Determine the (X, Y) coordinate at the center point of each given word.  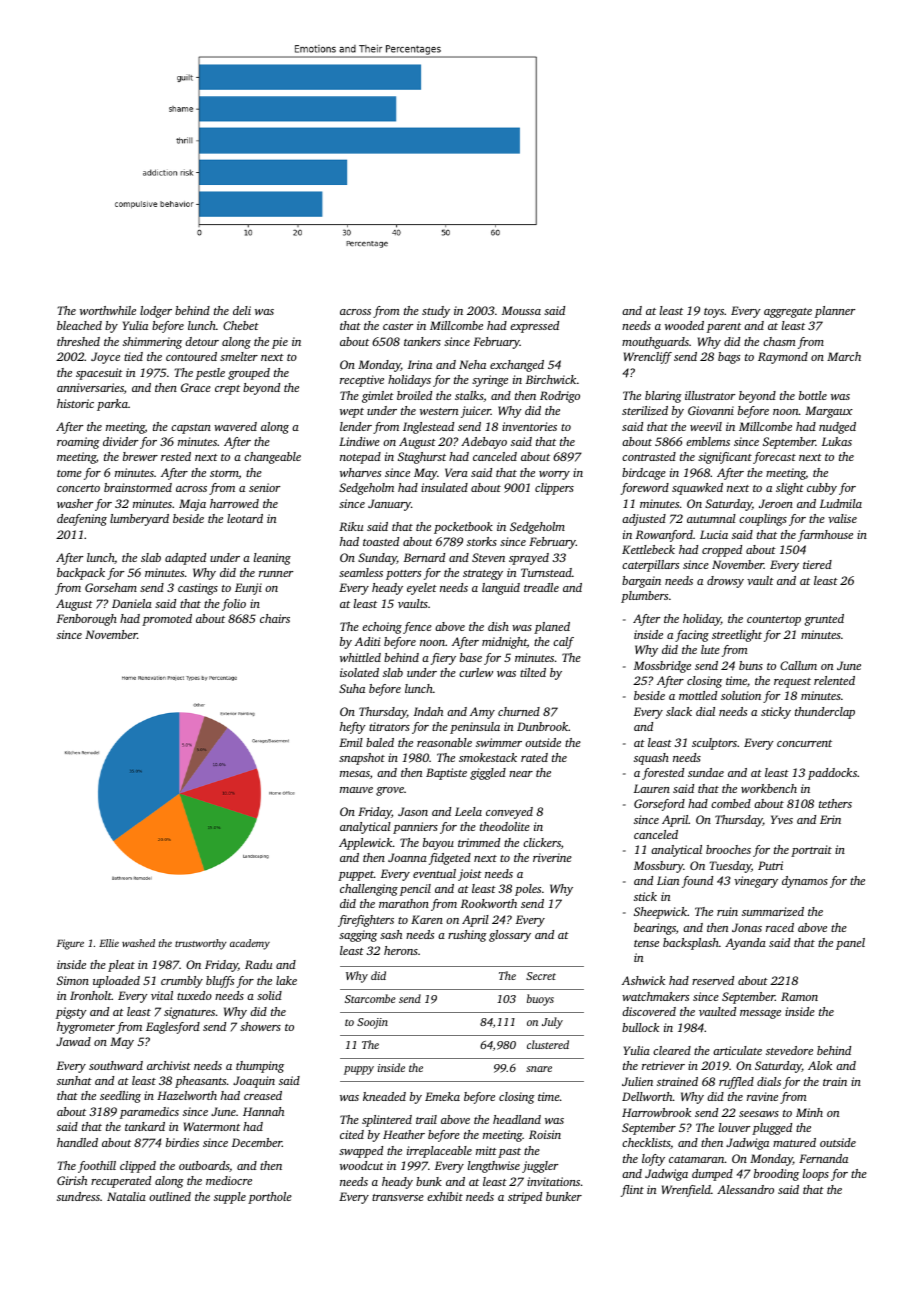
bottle (813, 395)
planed (552, 628)
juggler (540, 1167)
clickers (542, 842)
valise (842, 518)
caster (398, 326)
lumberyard (139, 520)
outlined (170, 1196)
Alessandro (745, 1189)
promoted (167, 620)
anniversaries (90, 387)
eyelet (422, 589)
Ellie (109, 943)
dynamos (805, 882)
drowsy (725, 582)
